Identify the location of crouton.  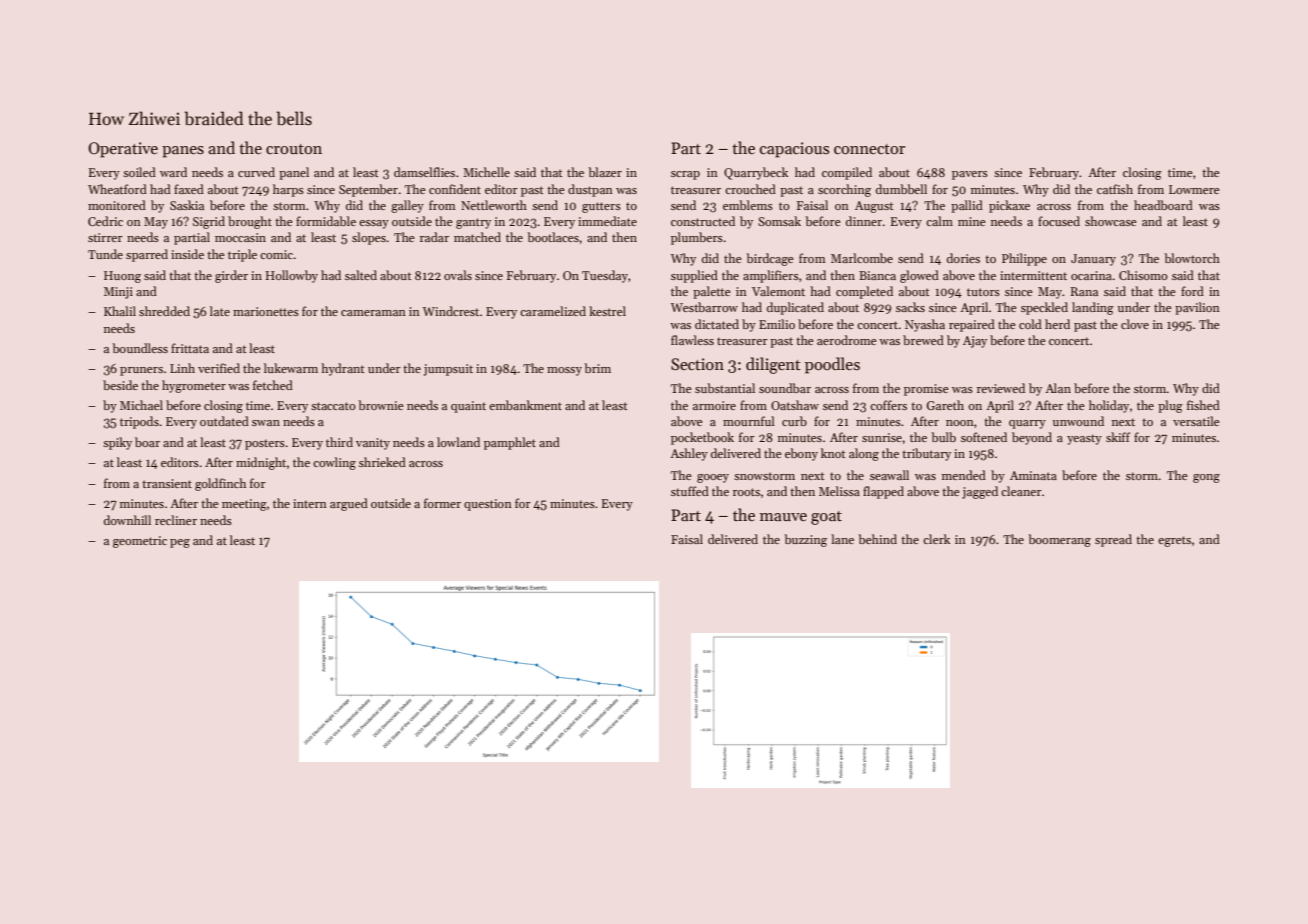
(294, 149).
